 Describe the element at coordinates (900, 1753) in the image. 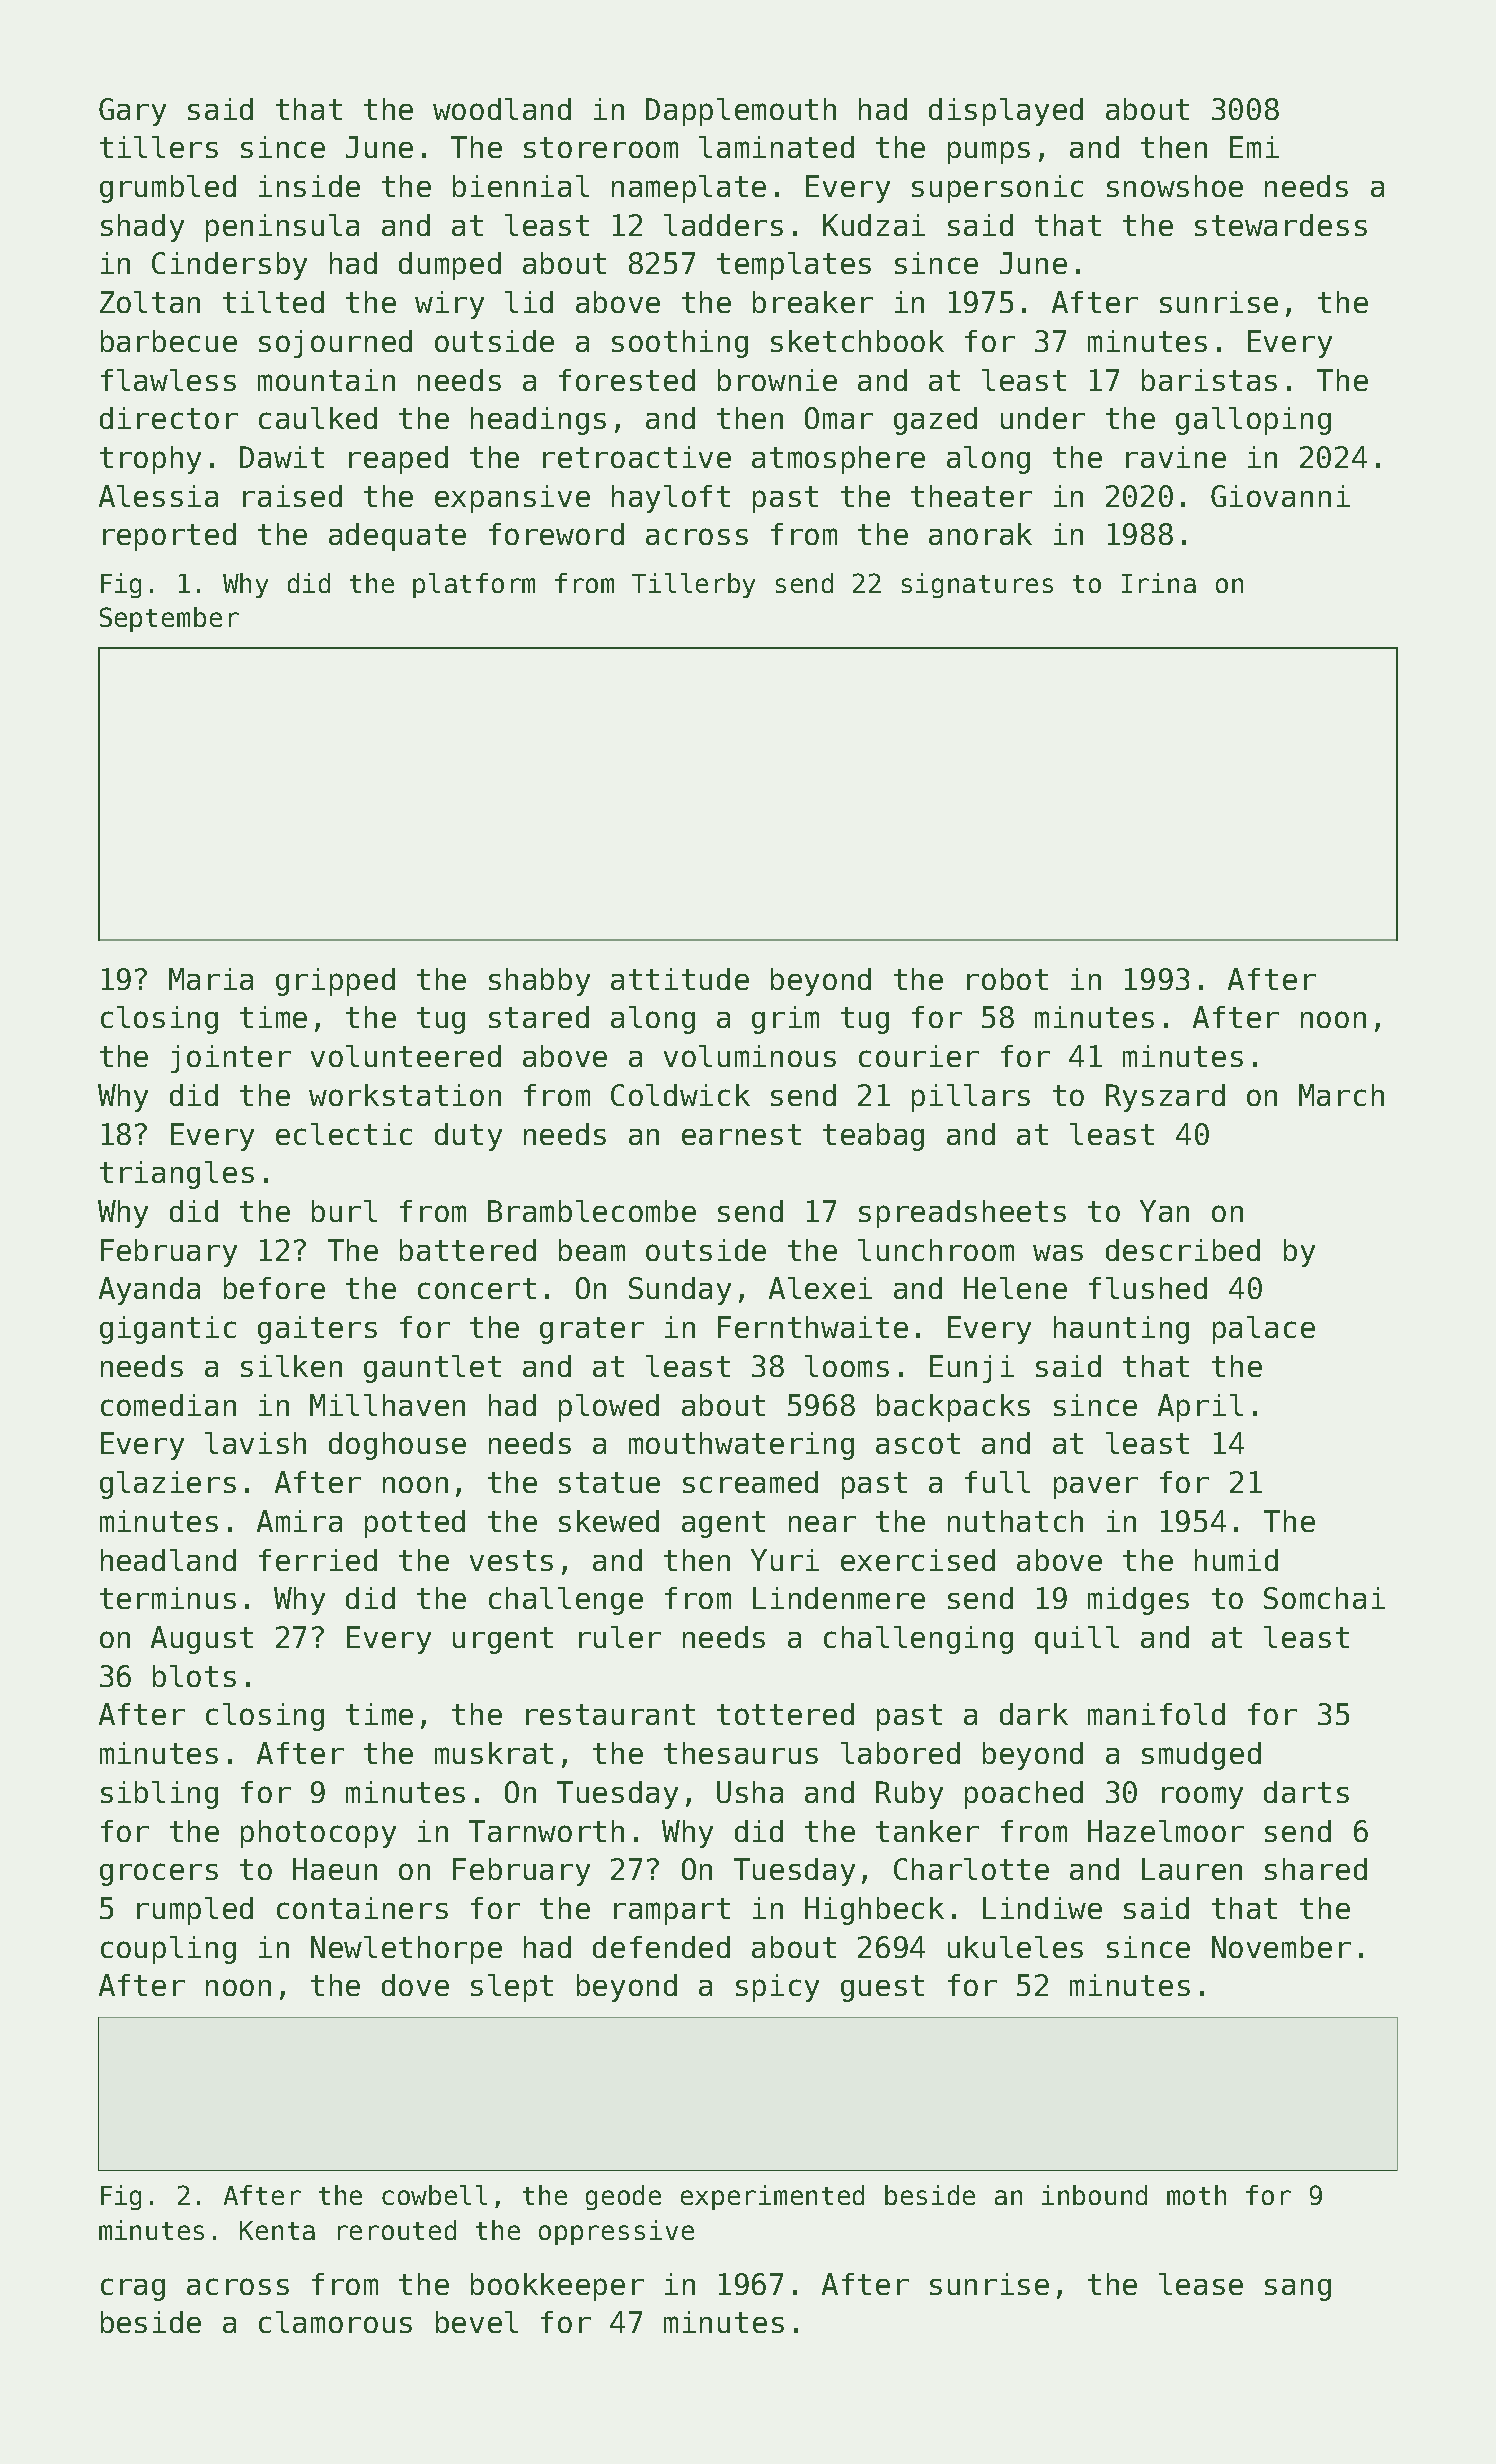

I see `labored` at that location.
